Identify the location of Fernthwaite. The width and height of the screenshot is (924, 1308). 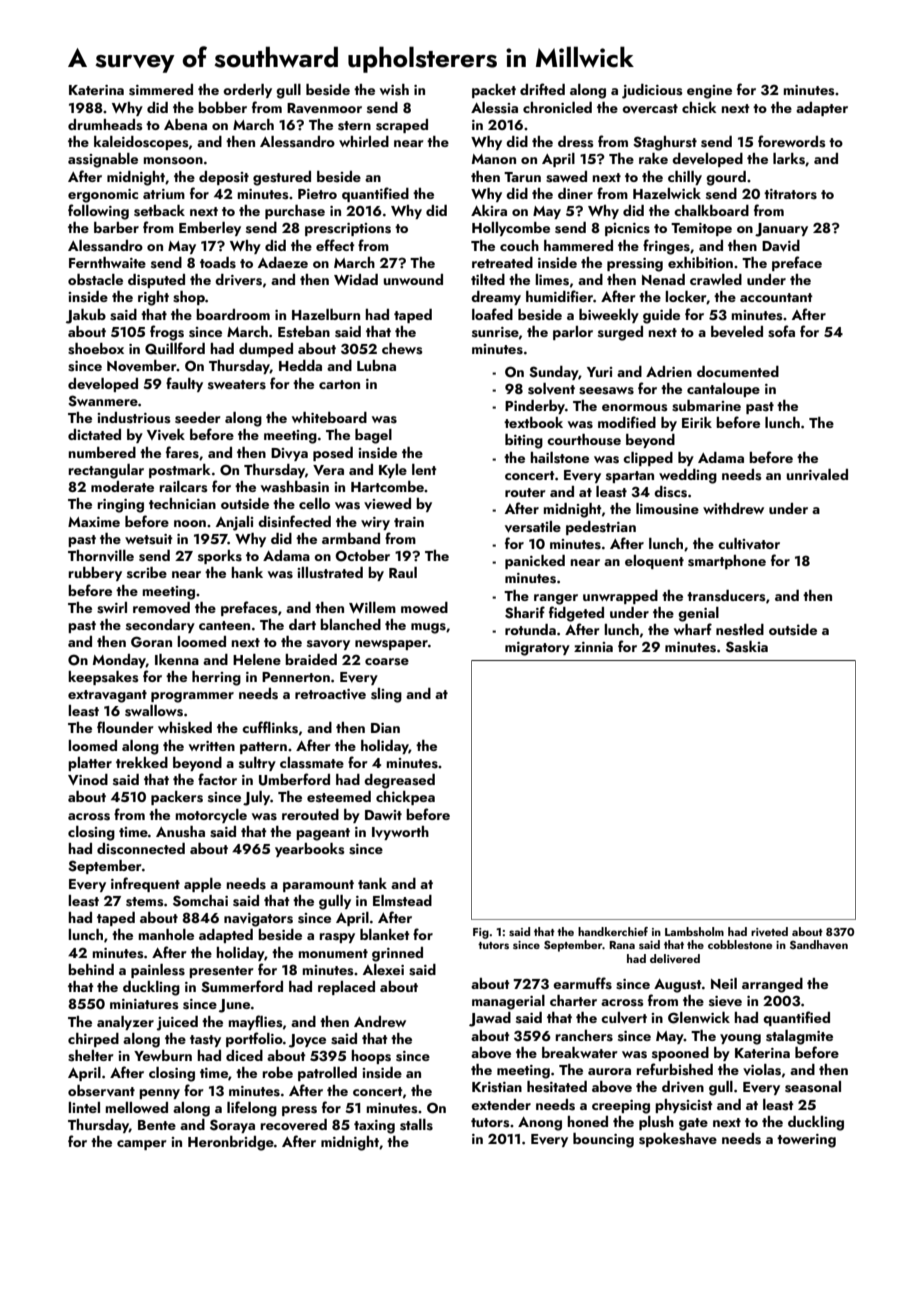
(107, 262).
